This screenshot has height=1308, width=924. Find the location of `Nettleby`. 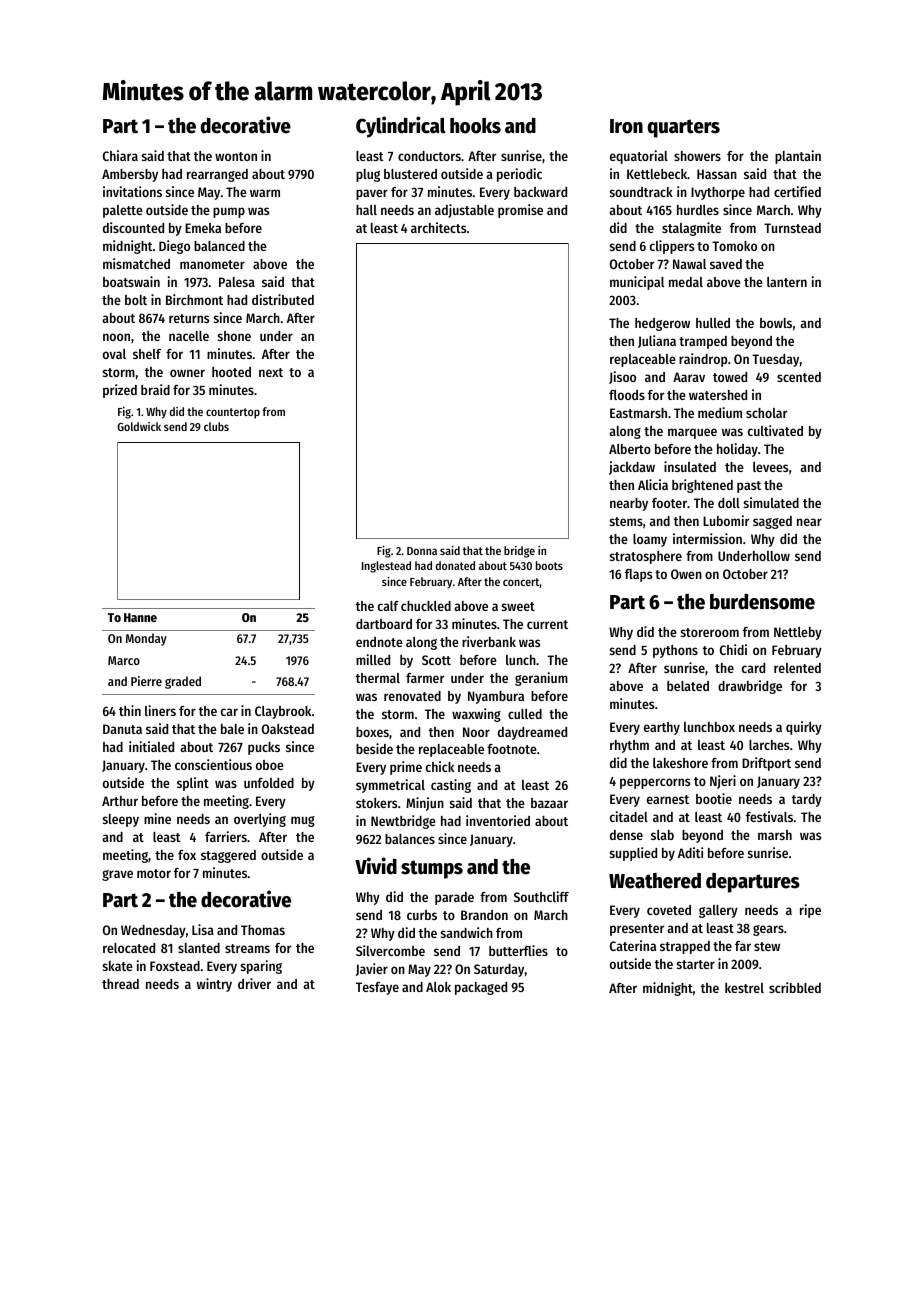

Nettleby is located at coordinates (798, 633).
